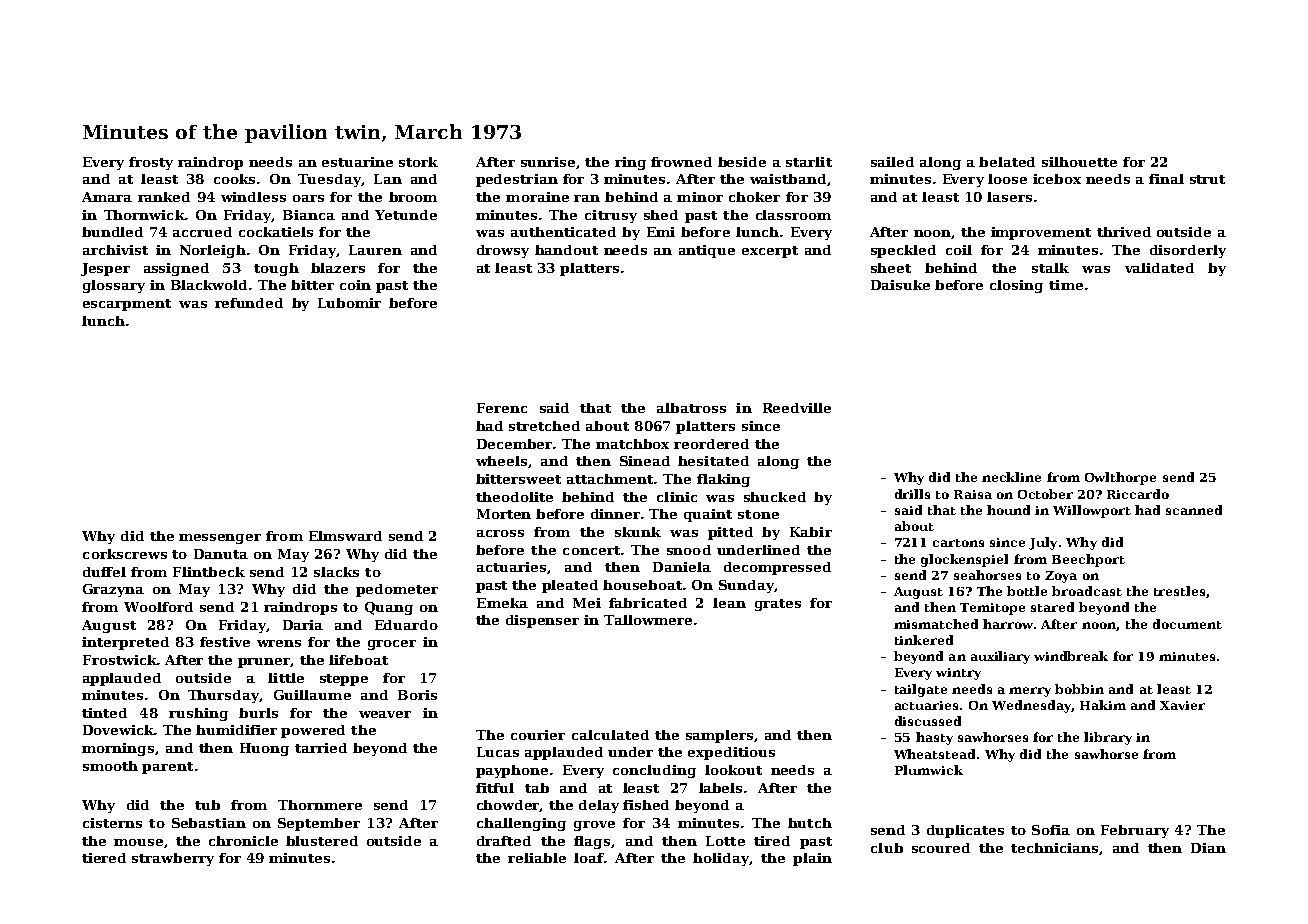 This screenshot has width=1308, height=924. I want to click on Frostwick, so click(120, 660).
